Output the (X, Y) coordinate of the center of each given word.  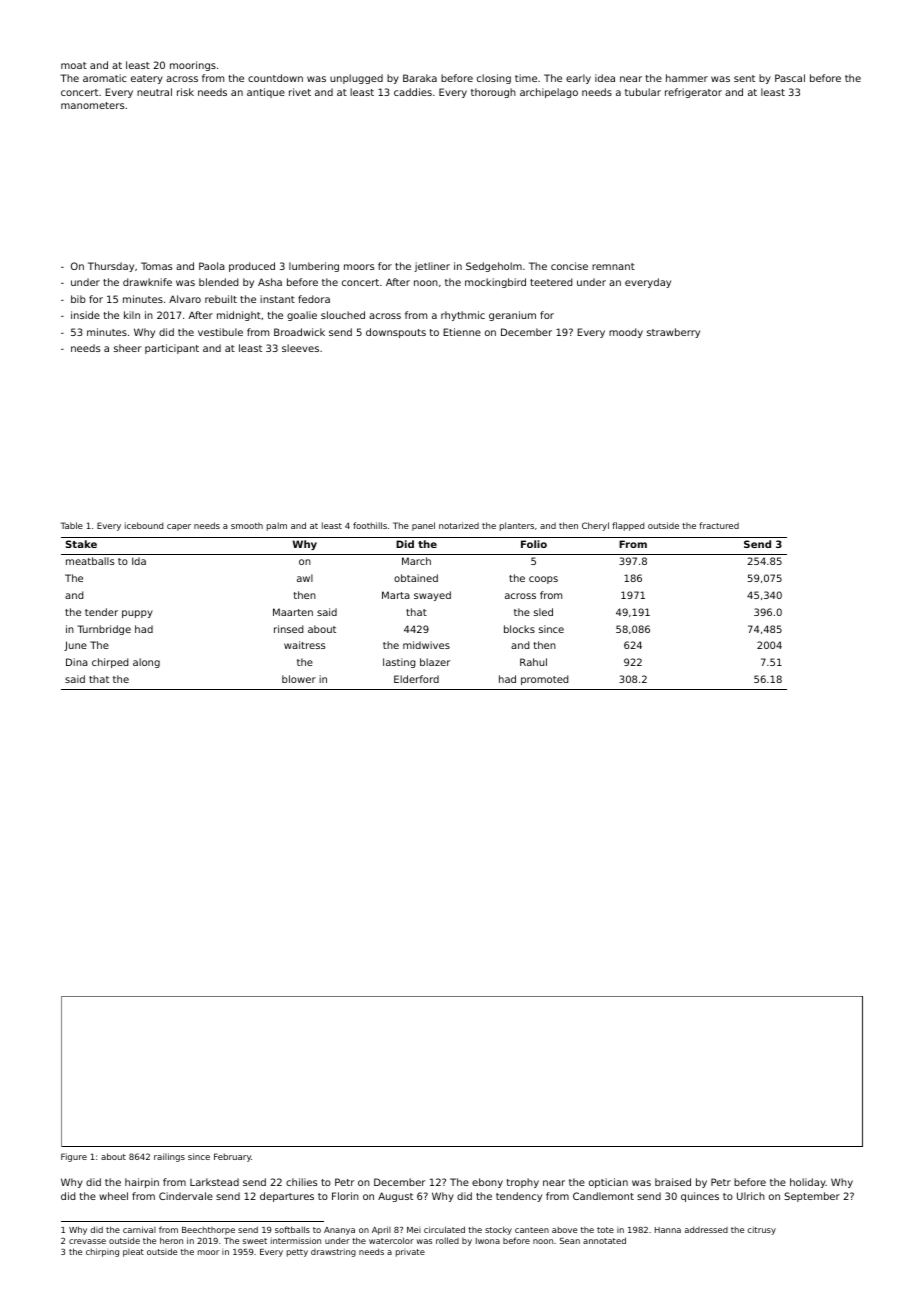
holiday (808, 1183)
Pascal (790, 78)
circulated (444, 1229)
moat (74, 65)
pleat (133, 1253)
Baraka (420, 78)
